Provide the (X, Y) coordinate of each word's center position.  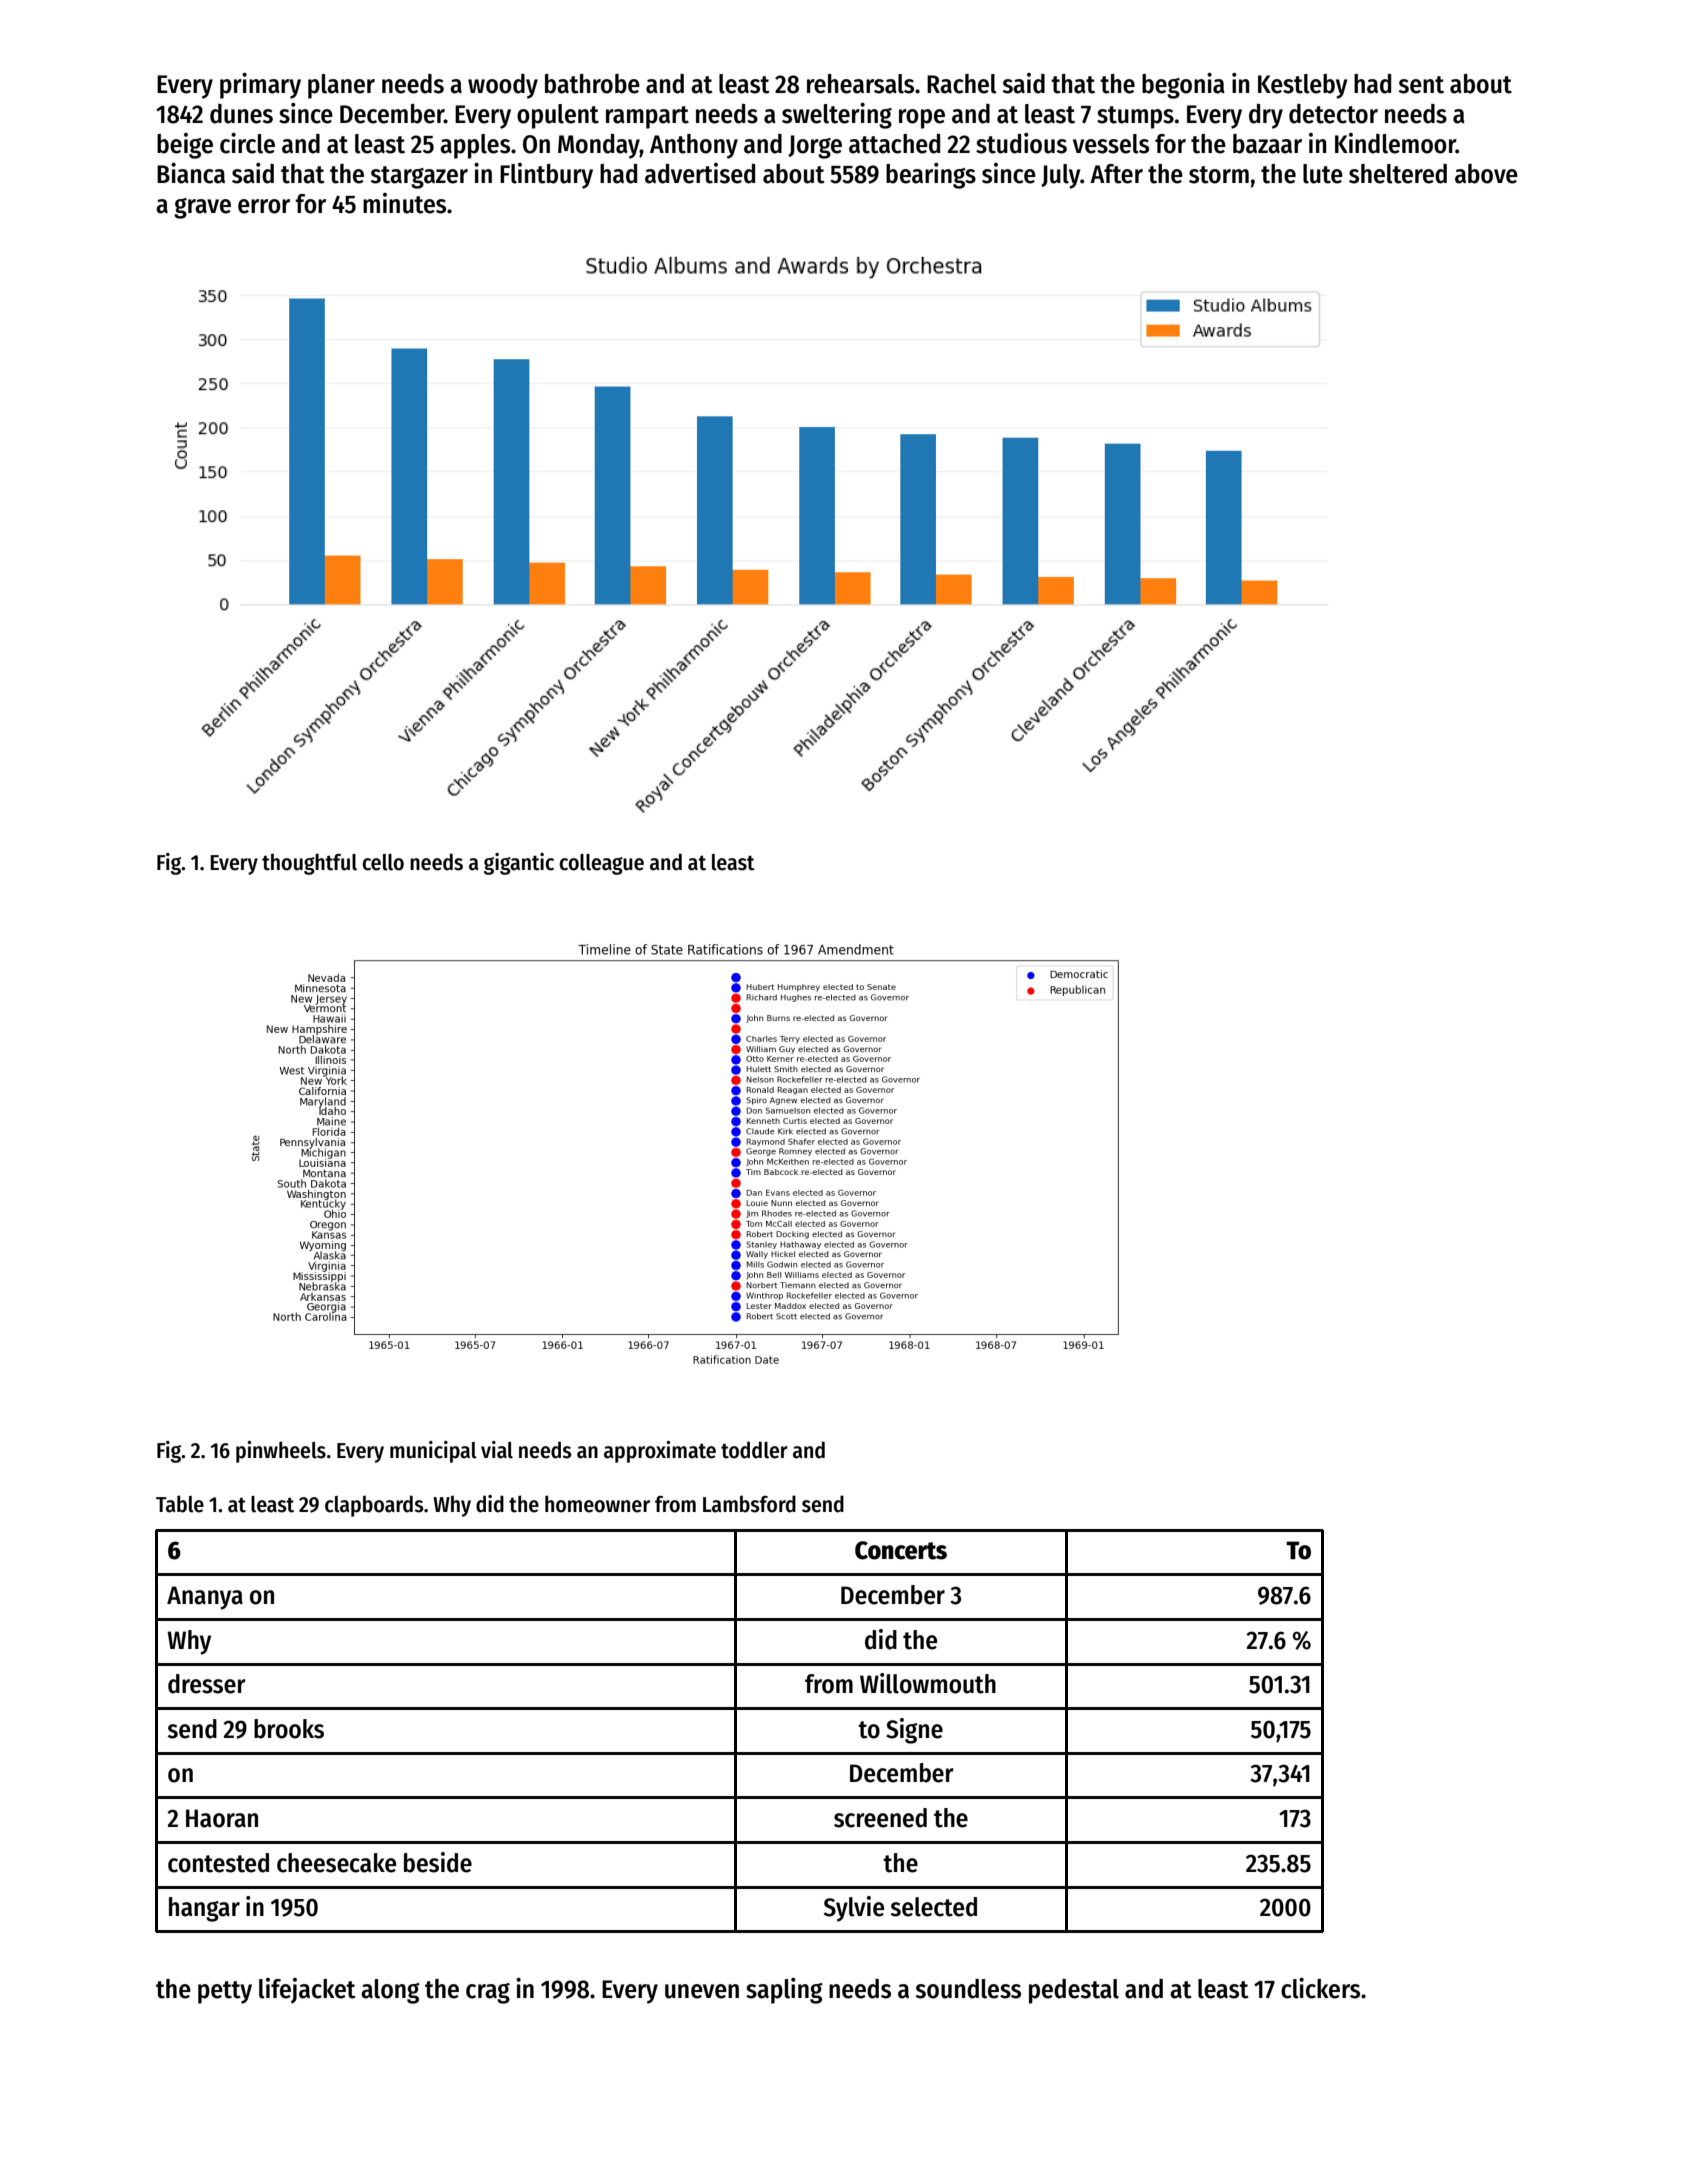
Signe (914, 1731)
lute (1323, 174)
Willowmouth (928, 1683)
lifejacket (307, 1991)
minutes (404, 203)
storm (1219, 175)
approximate (660, 1452)
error (264, 206)
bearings (931, 176)
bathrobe (592, 84)
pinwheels (281, 1452)
